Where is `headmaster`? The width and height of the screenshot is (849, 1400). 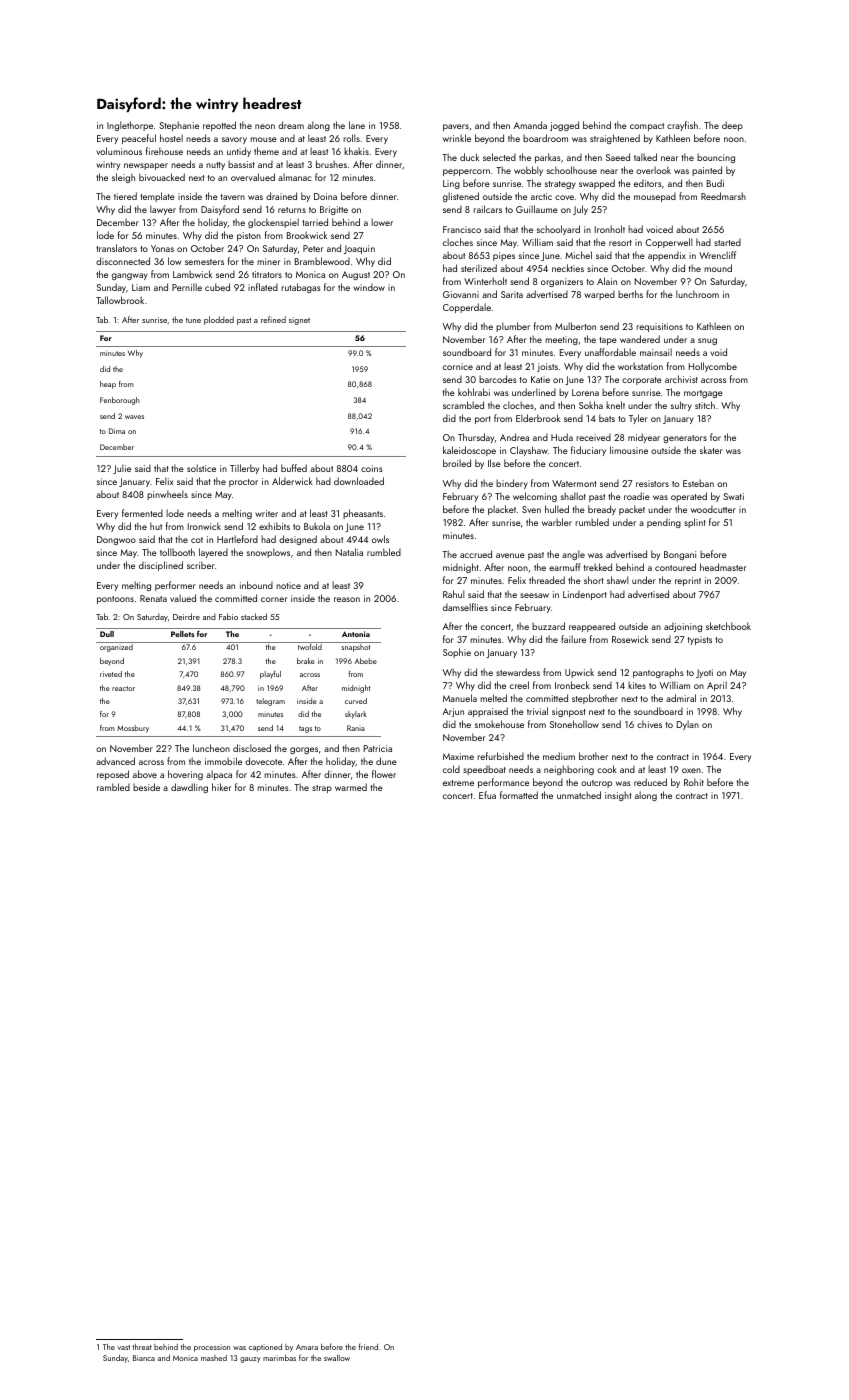 headmaster is located at coordinates (723, 567).
